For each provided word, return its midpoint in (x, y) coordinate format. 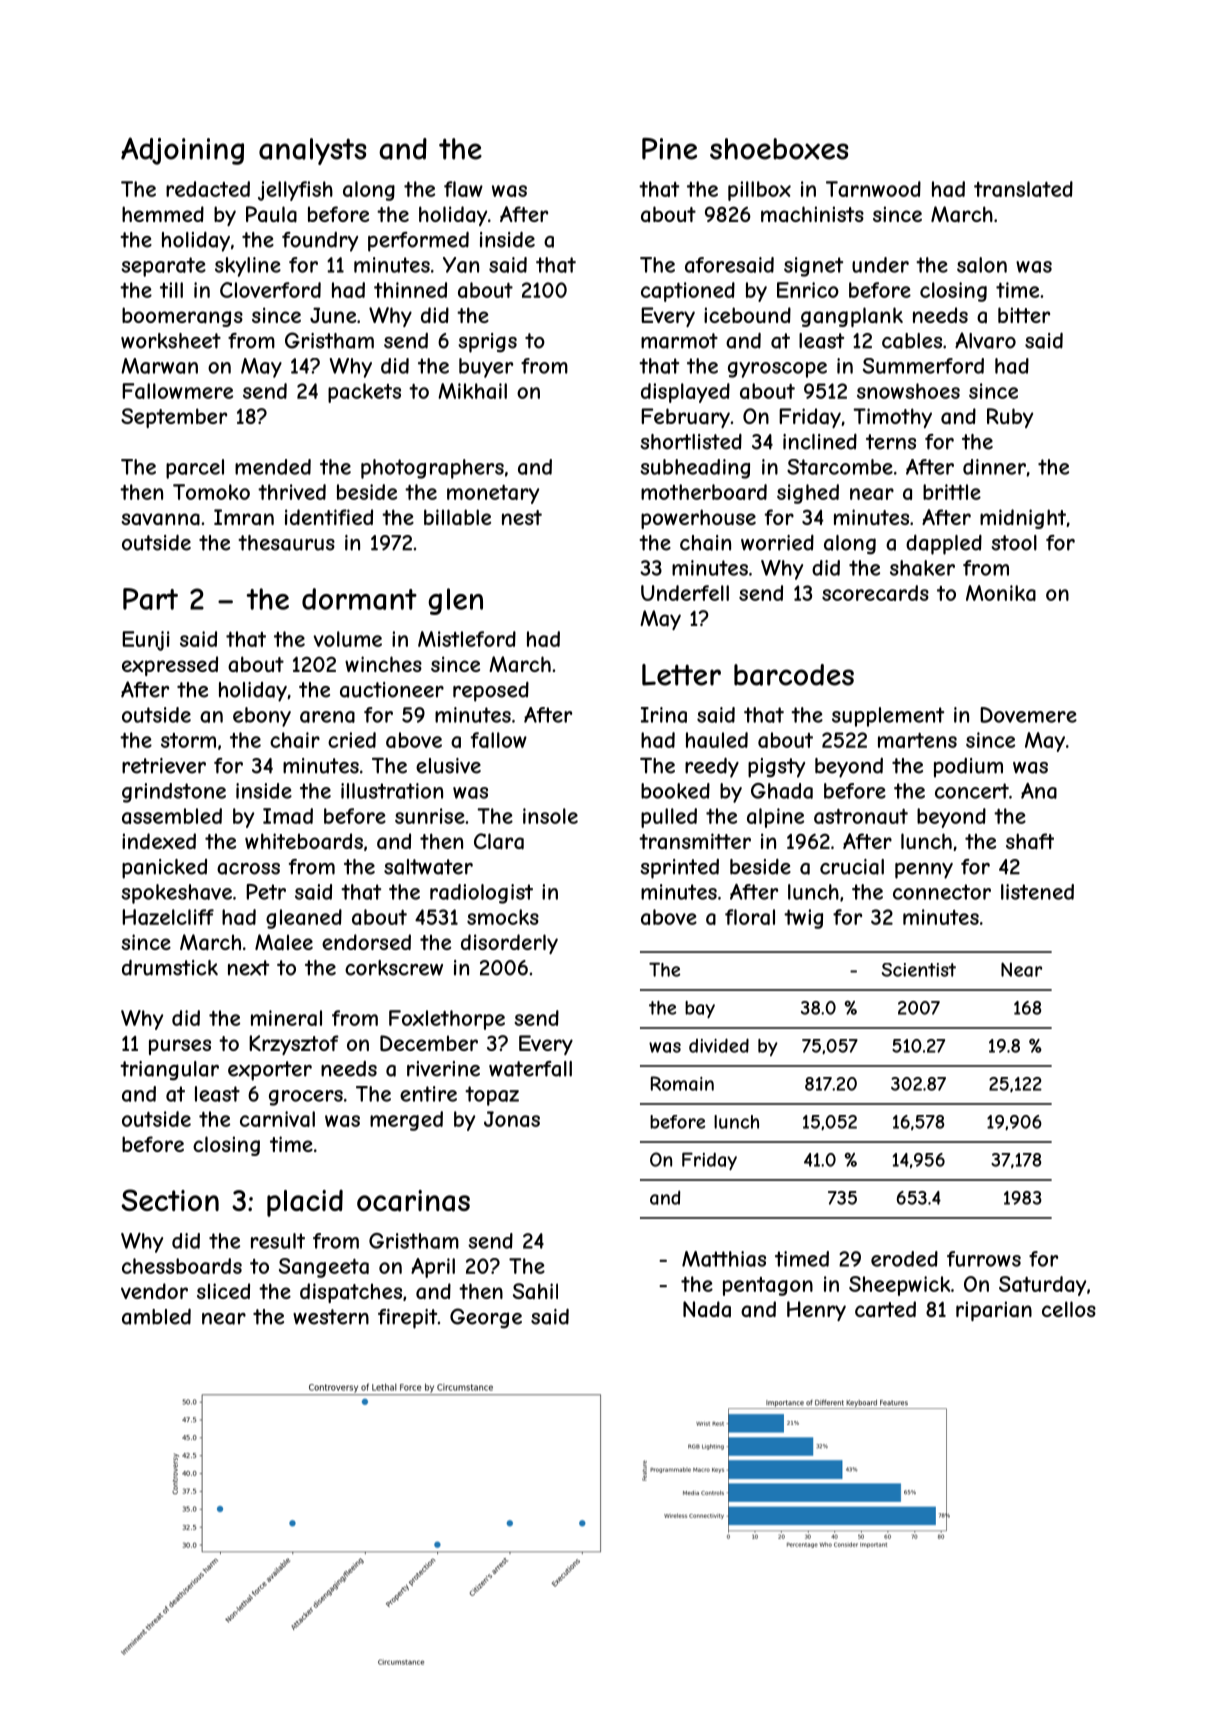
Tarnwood (873, 189)
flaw (463, 189)
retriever (164, 766)
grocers (306, 1098)
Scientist (919, 970)
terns (891, 442)
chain (705, 543)
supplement (888, 717)
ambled (156, 1316)
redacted (208, 189)
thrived (292, 492)
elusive (448, 766)
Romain (682, 1083)
